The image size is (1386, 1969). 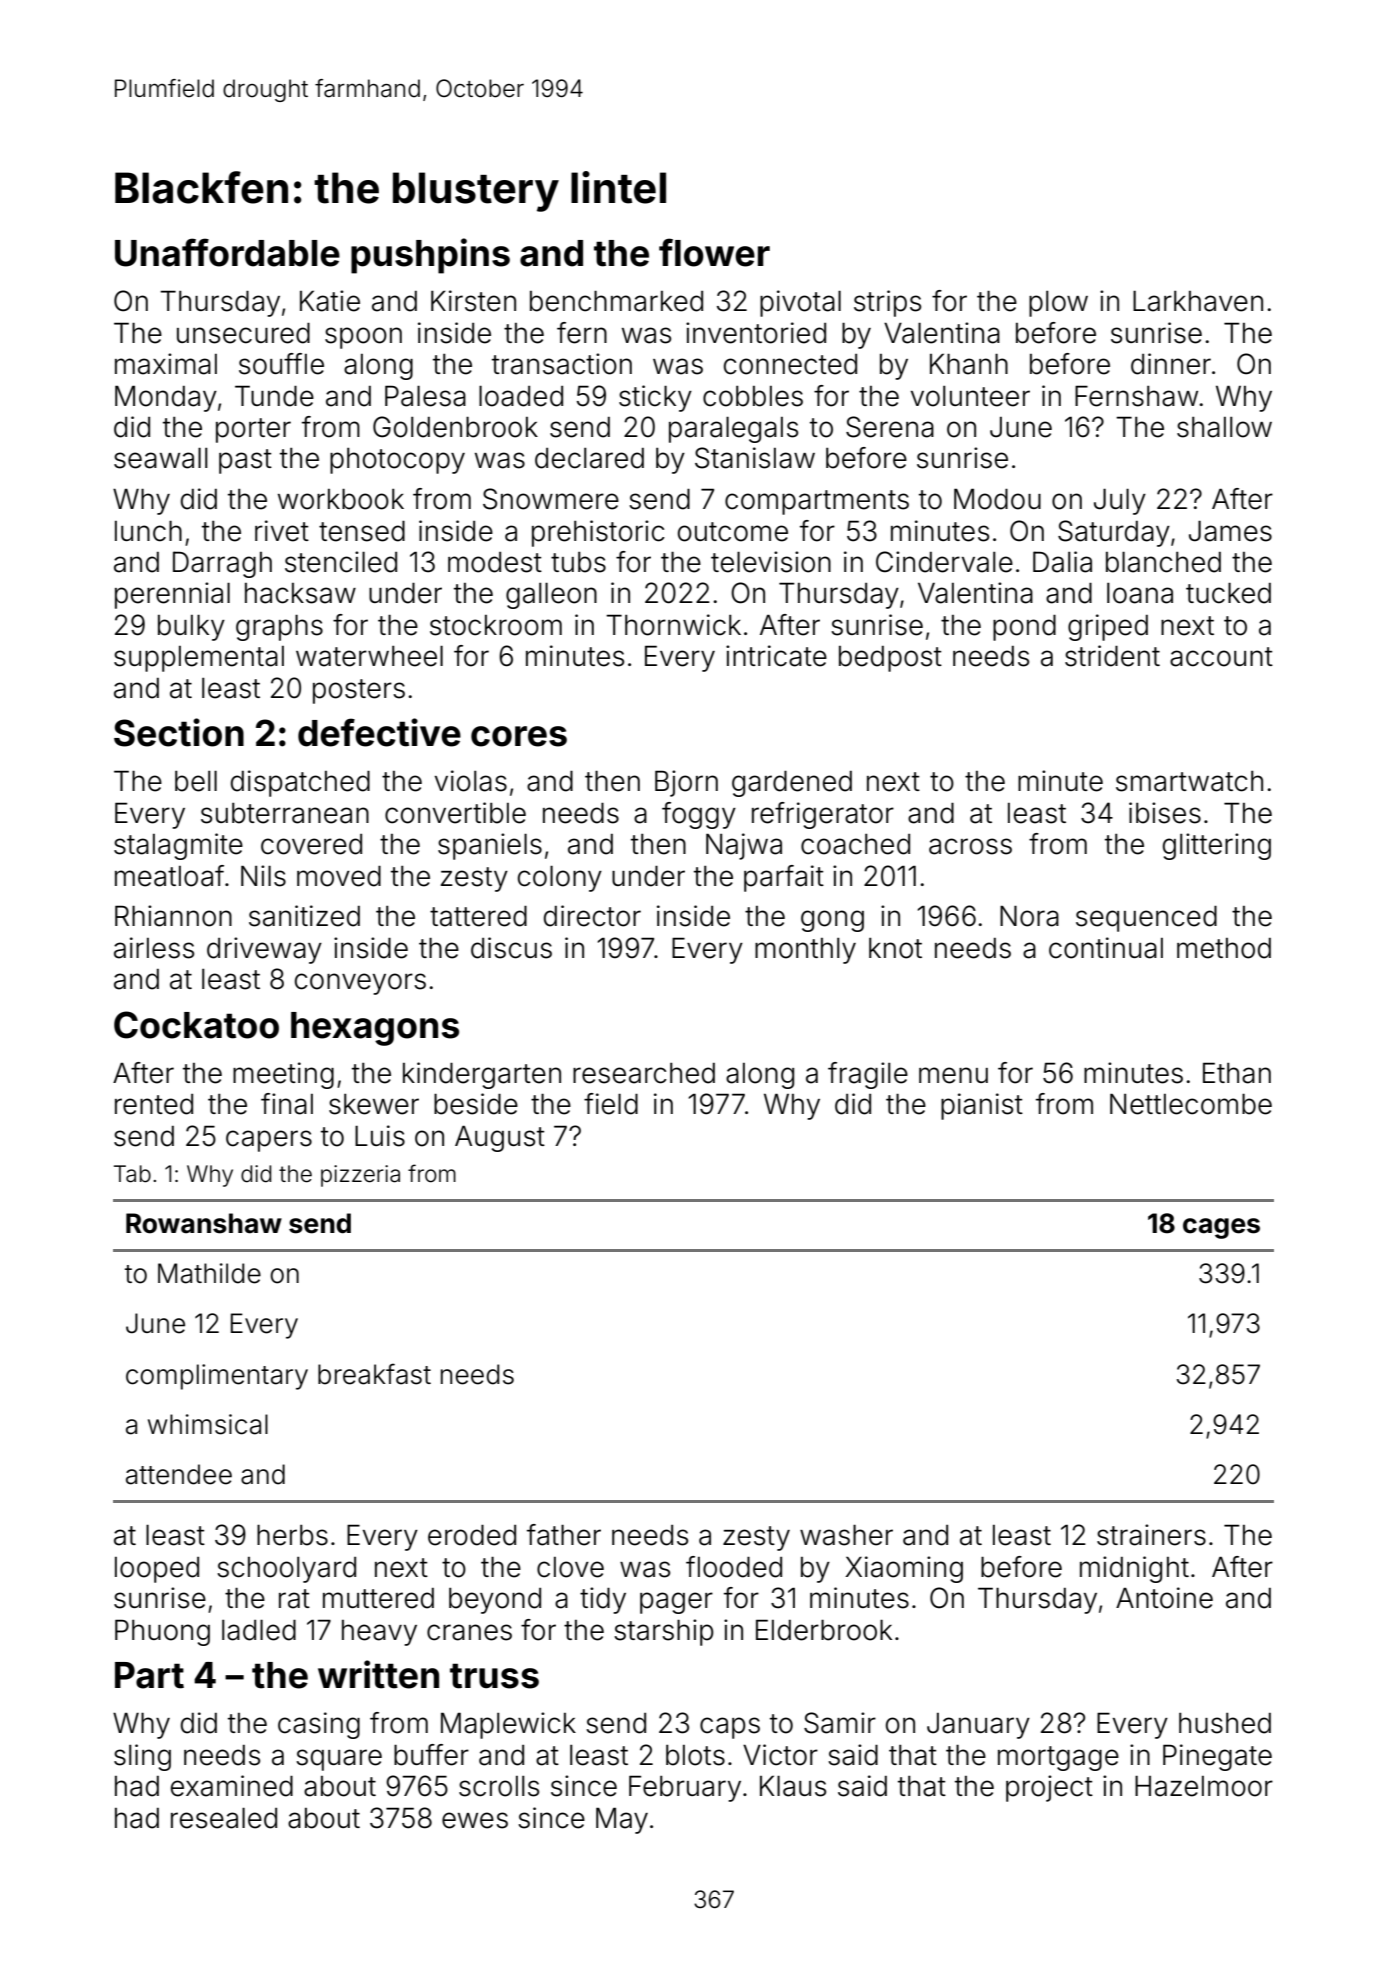 I want to click on resealed, so click(x=224, y=1818).
